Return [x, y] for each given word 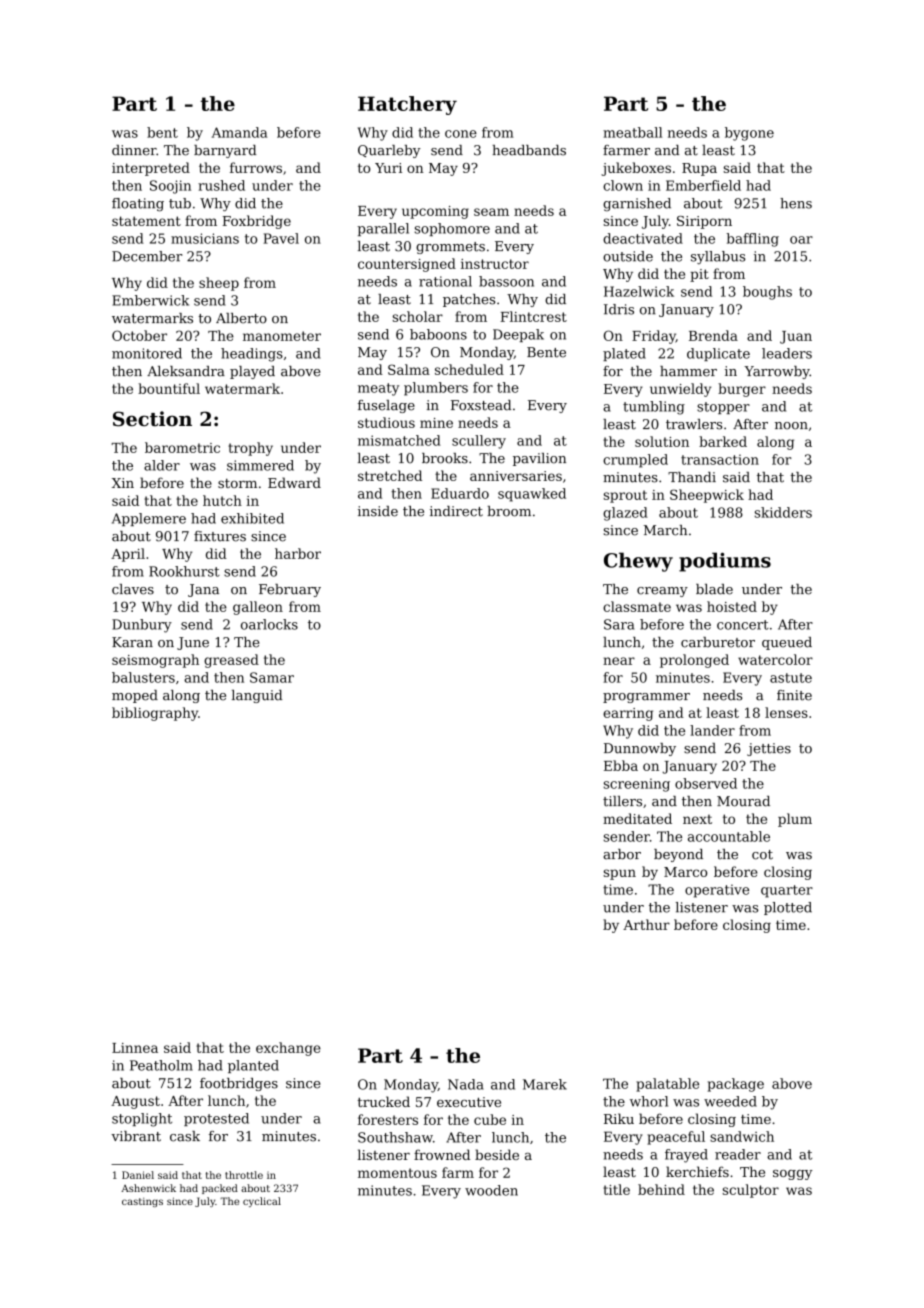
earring [628, 714]
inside [378, 511]
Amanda [239, 132]
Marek [545, 1084]
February [290, 590]
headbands [529, 150]
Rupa [699, 169]
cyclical [262, 1202]
